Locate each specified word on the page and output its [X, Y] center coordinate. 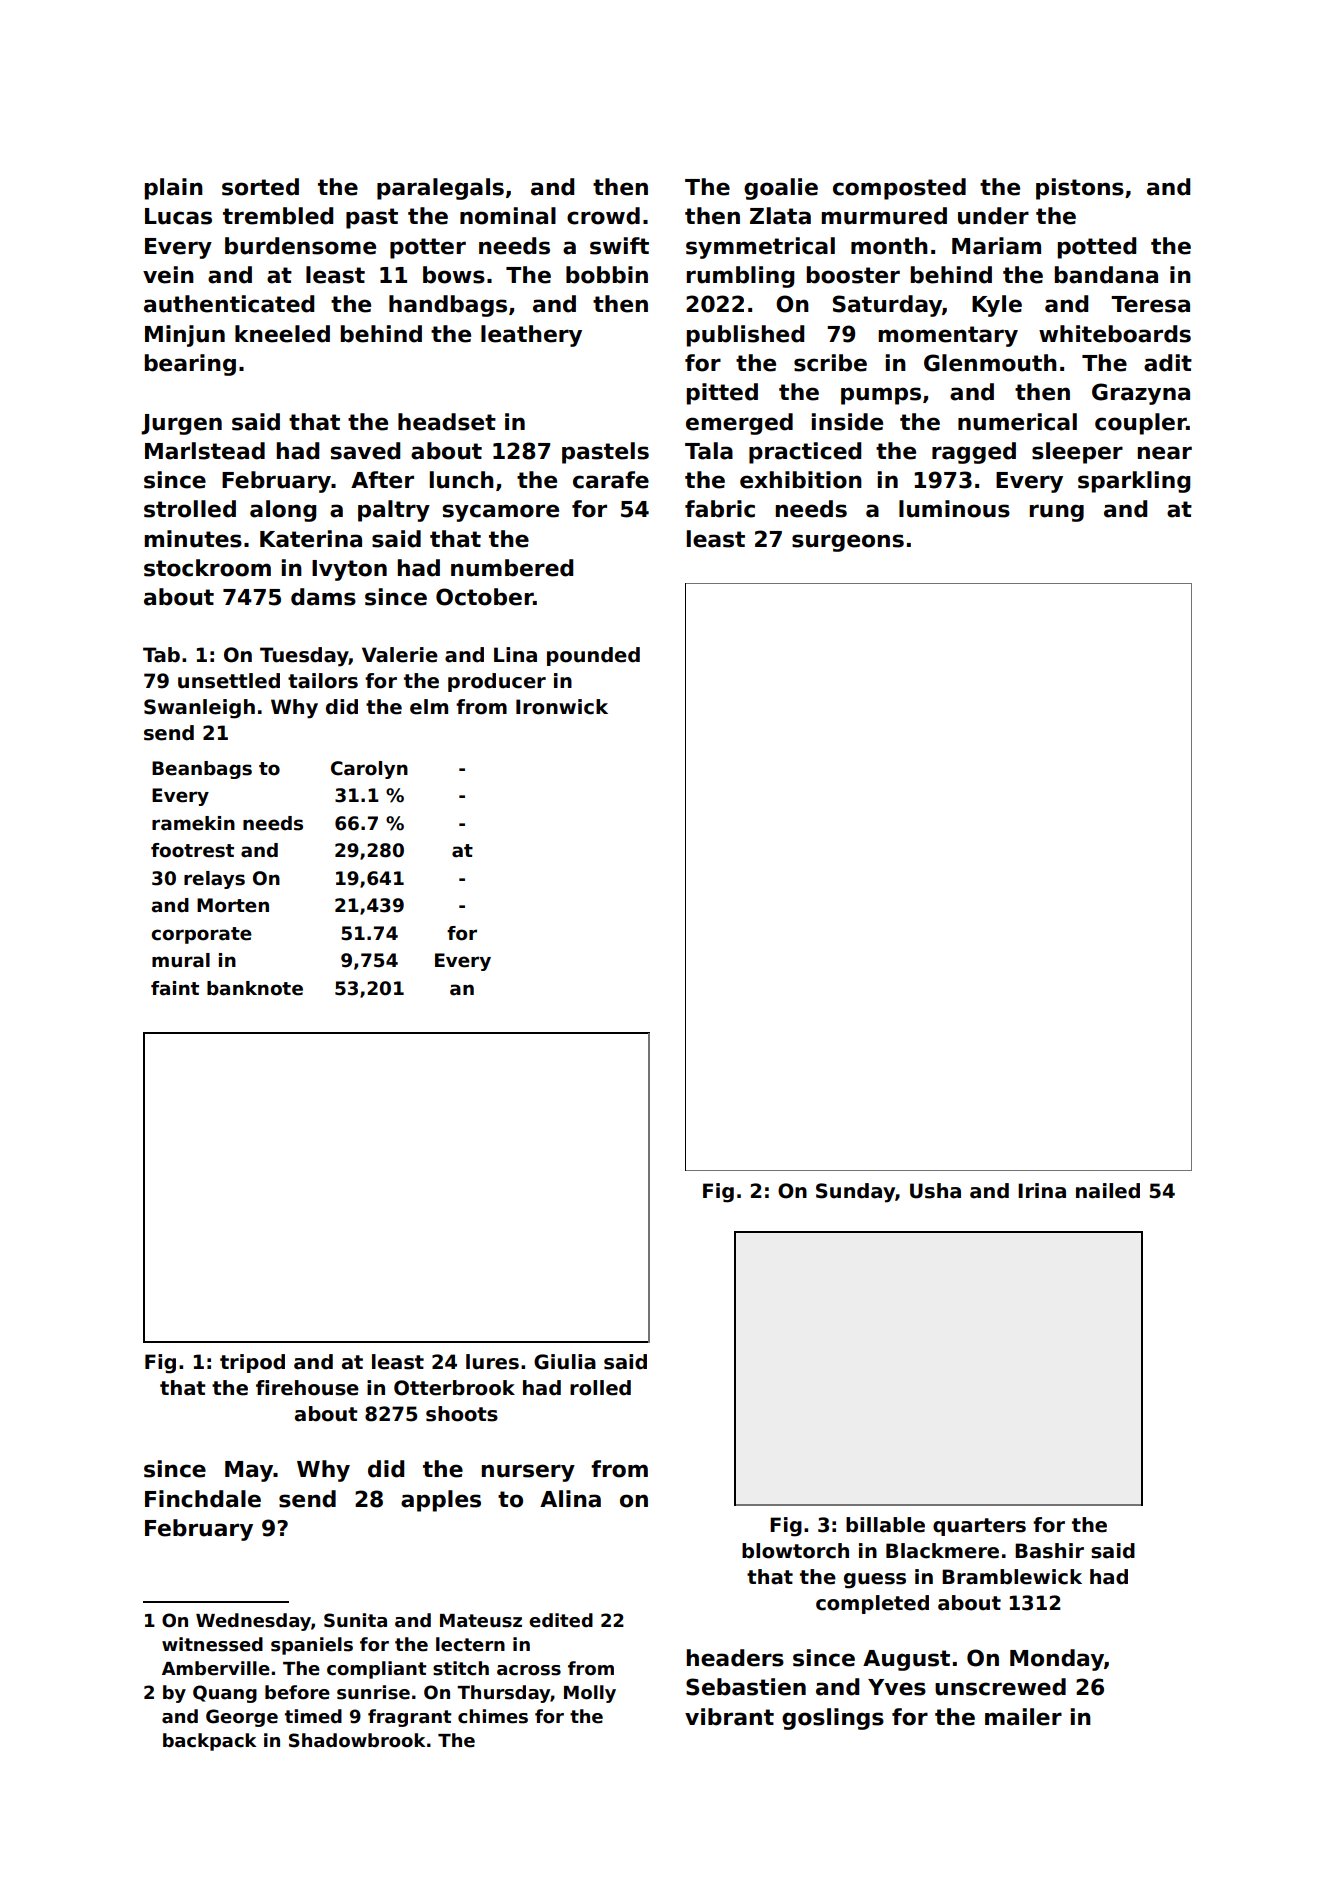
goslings [833, 1719]
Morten [233, 905]
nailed [1108, 1191]
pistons [1080, 189]
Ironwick [562, 707]
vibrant [729, 1717]
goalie [781, 189]
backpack [209, 1742]
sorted [260, 187]
